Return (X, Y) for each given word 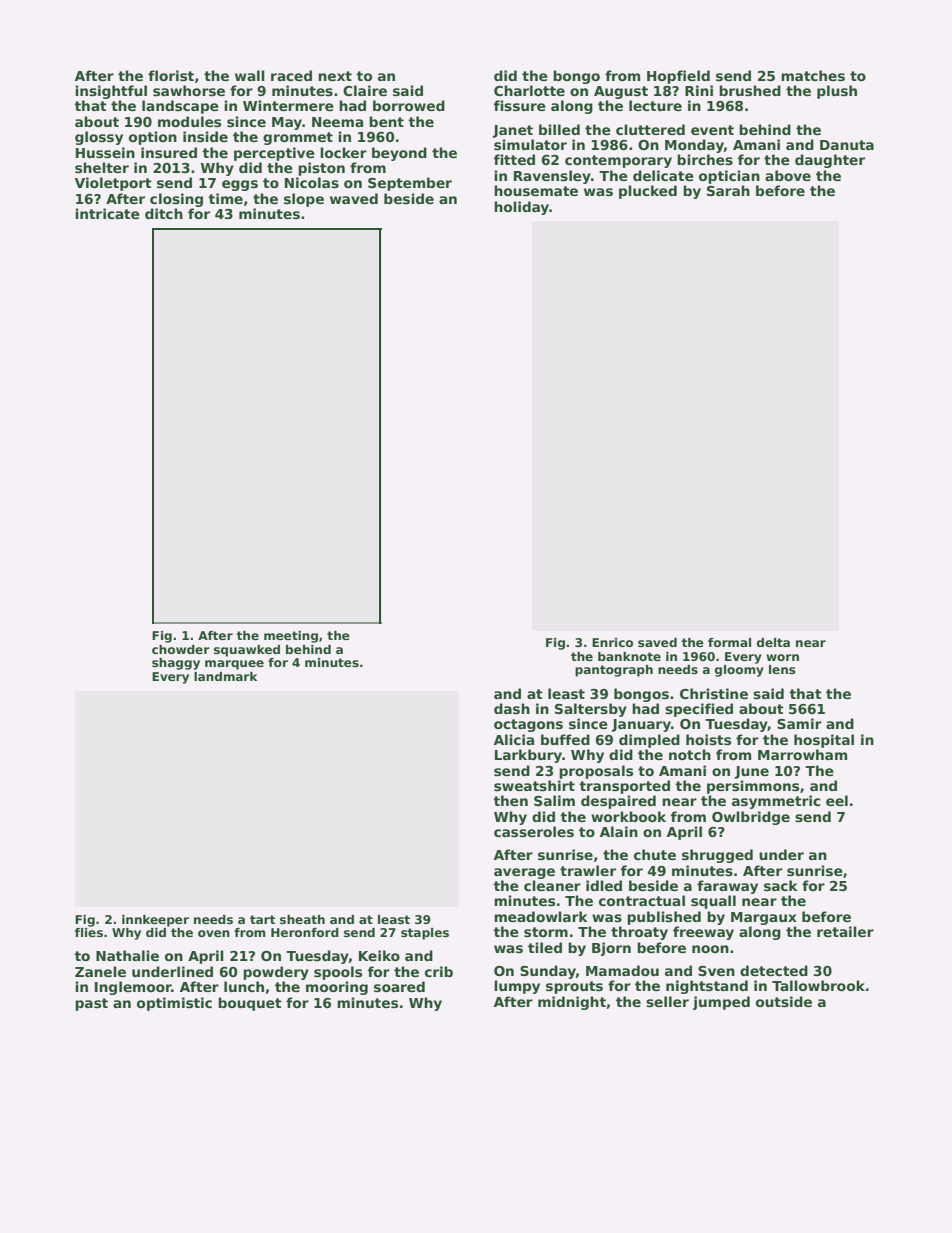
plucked (648, 192)
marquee (234, 665)
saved (657, 642)
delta (773, 642)
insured (169, 152)
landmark (225, 676)
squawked (247, 651)
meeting (291, 637)
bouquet (250, 1004)
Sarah (728, 190)
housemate (536, 190)
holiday (521, 208)
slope (304, 200)
